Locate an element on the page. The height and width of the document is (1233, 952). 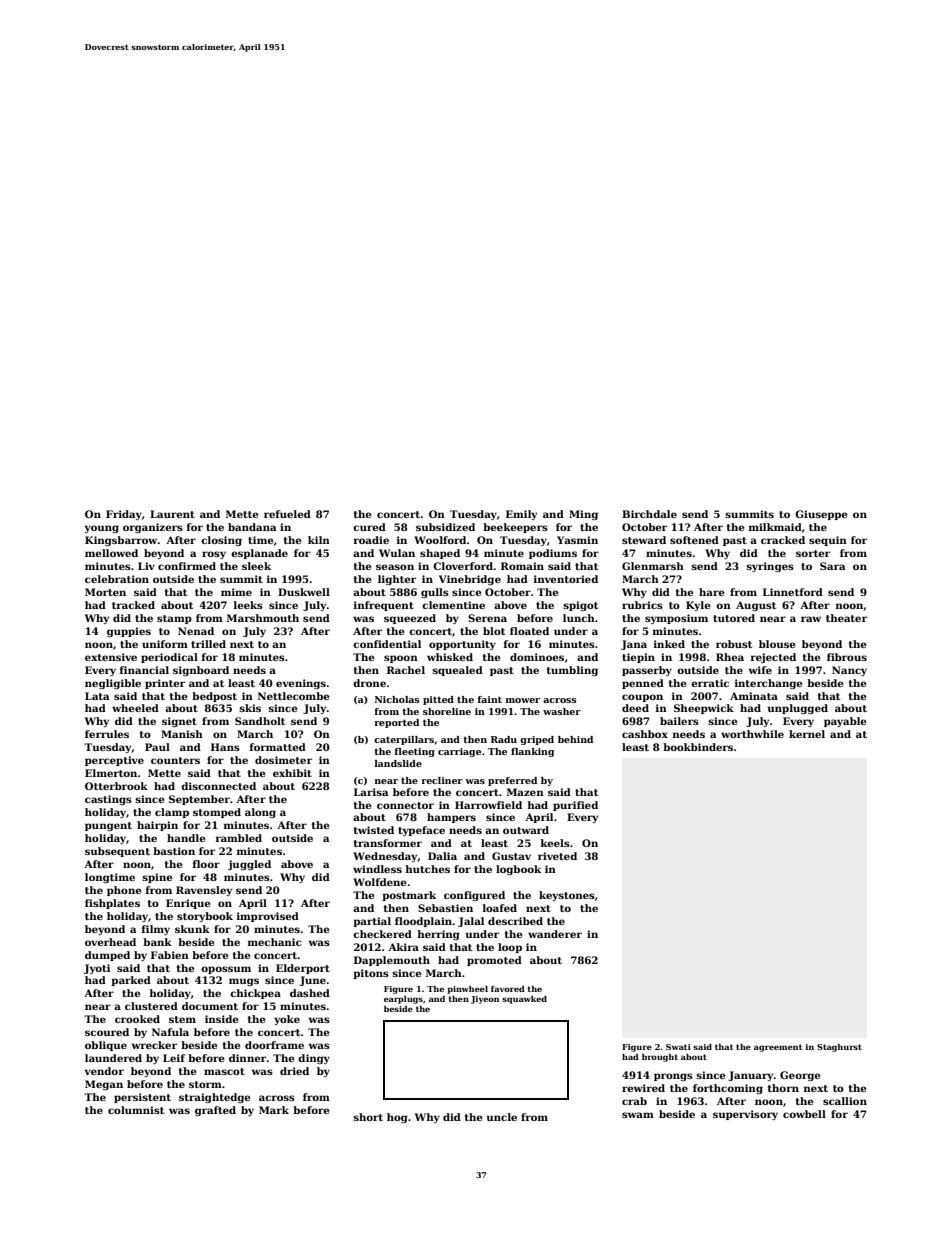
uncle is located at coordinates (502, 1117).
